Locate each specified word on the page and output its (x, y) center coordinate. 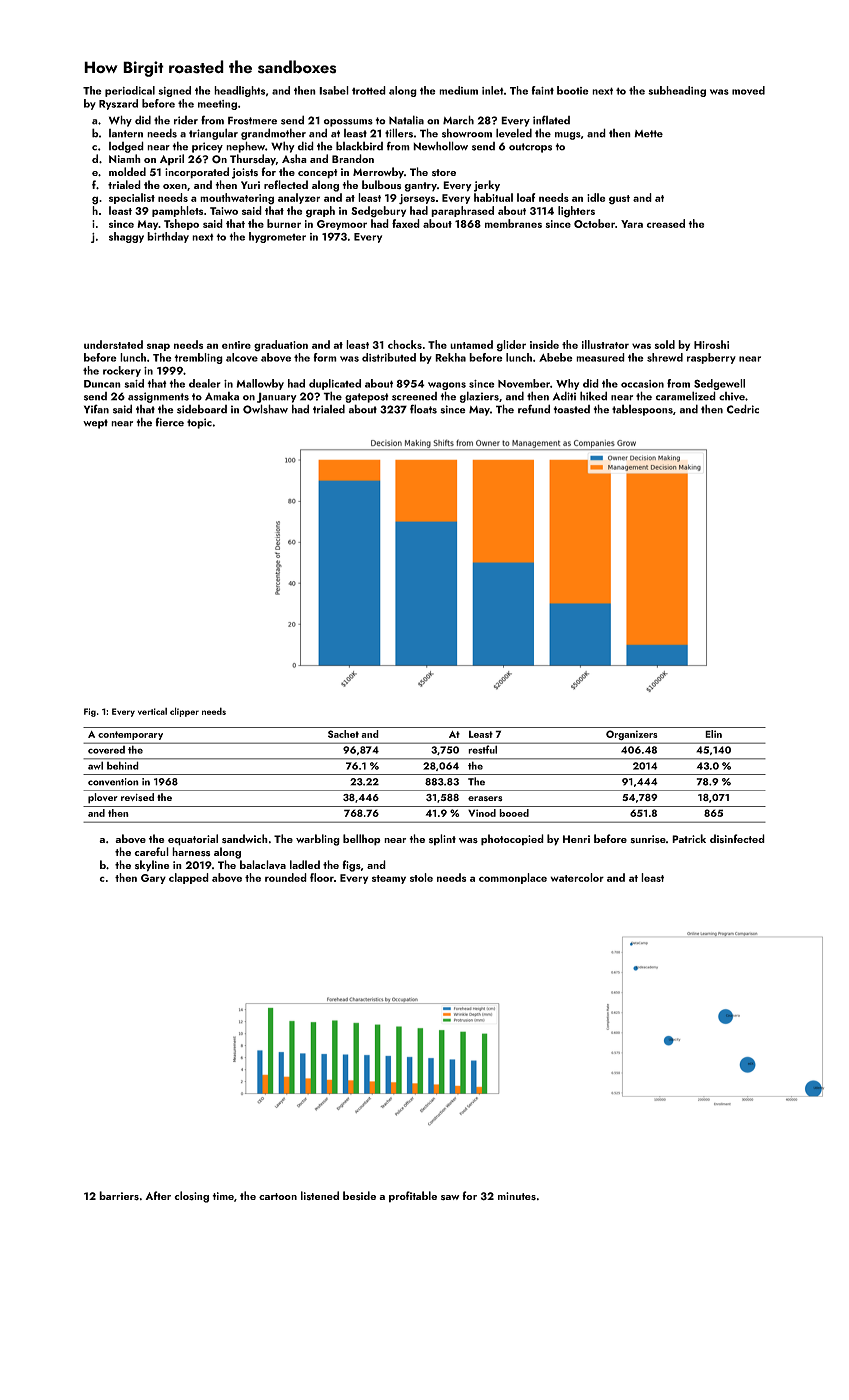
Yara (632, 224)
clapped (189, 878)
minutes (517, 1196)
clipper (184, 712)
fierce (170, 422)
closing (191, 1197)
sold (665, 344)
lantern (126, 133)
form (325, 357)
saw (450, 1198)
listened (320, 1195)
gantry (420, 187)
